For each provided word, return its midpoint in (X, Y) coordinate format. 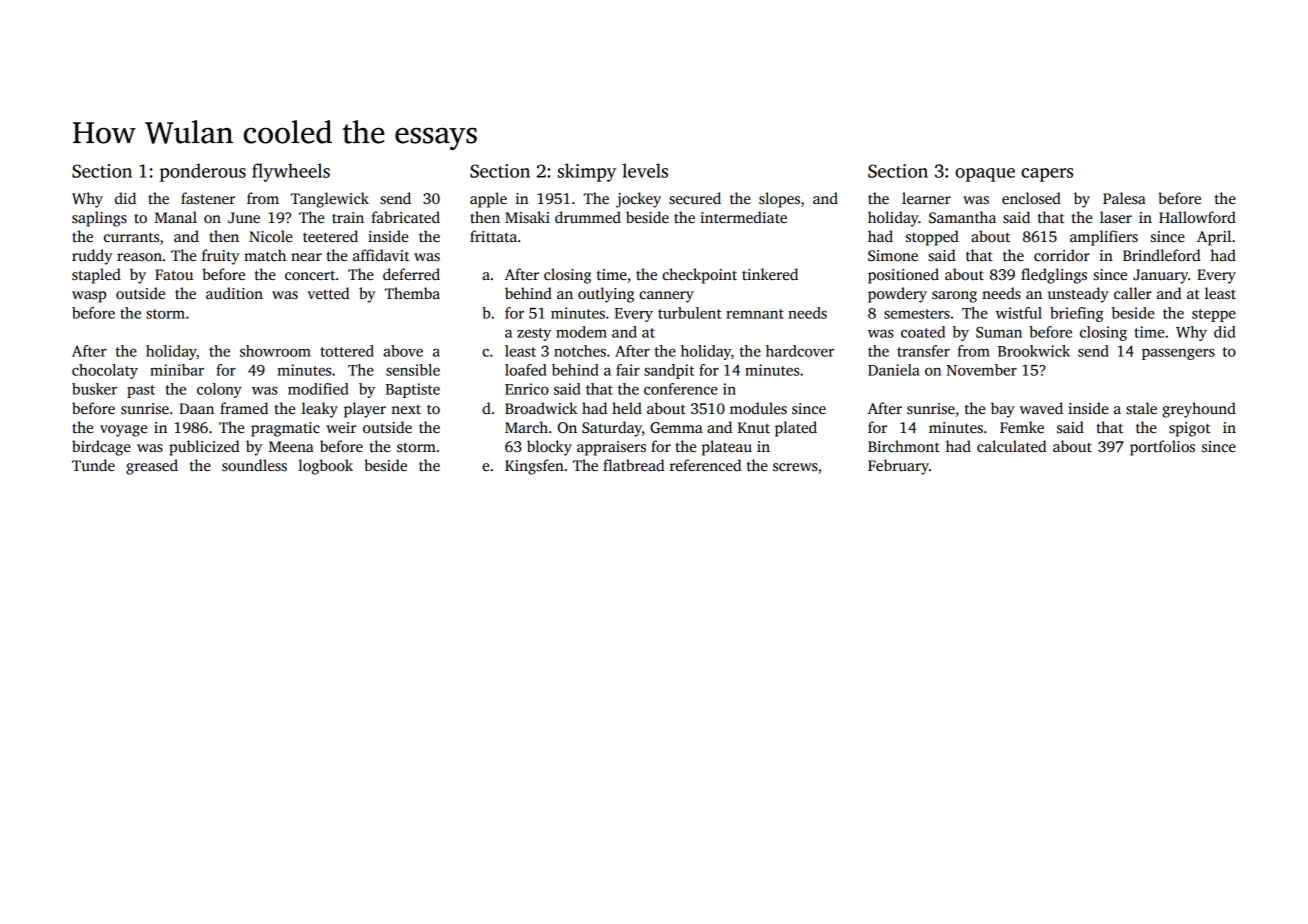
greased (152, 467)
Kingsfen (534, 467)
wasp (89, 297)
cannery (666, 297)
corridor (1062, 255)
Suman (999, 332)
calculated (1012, 446)
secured (695, 198)
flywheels (291, 172)
